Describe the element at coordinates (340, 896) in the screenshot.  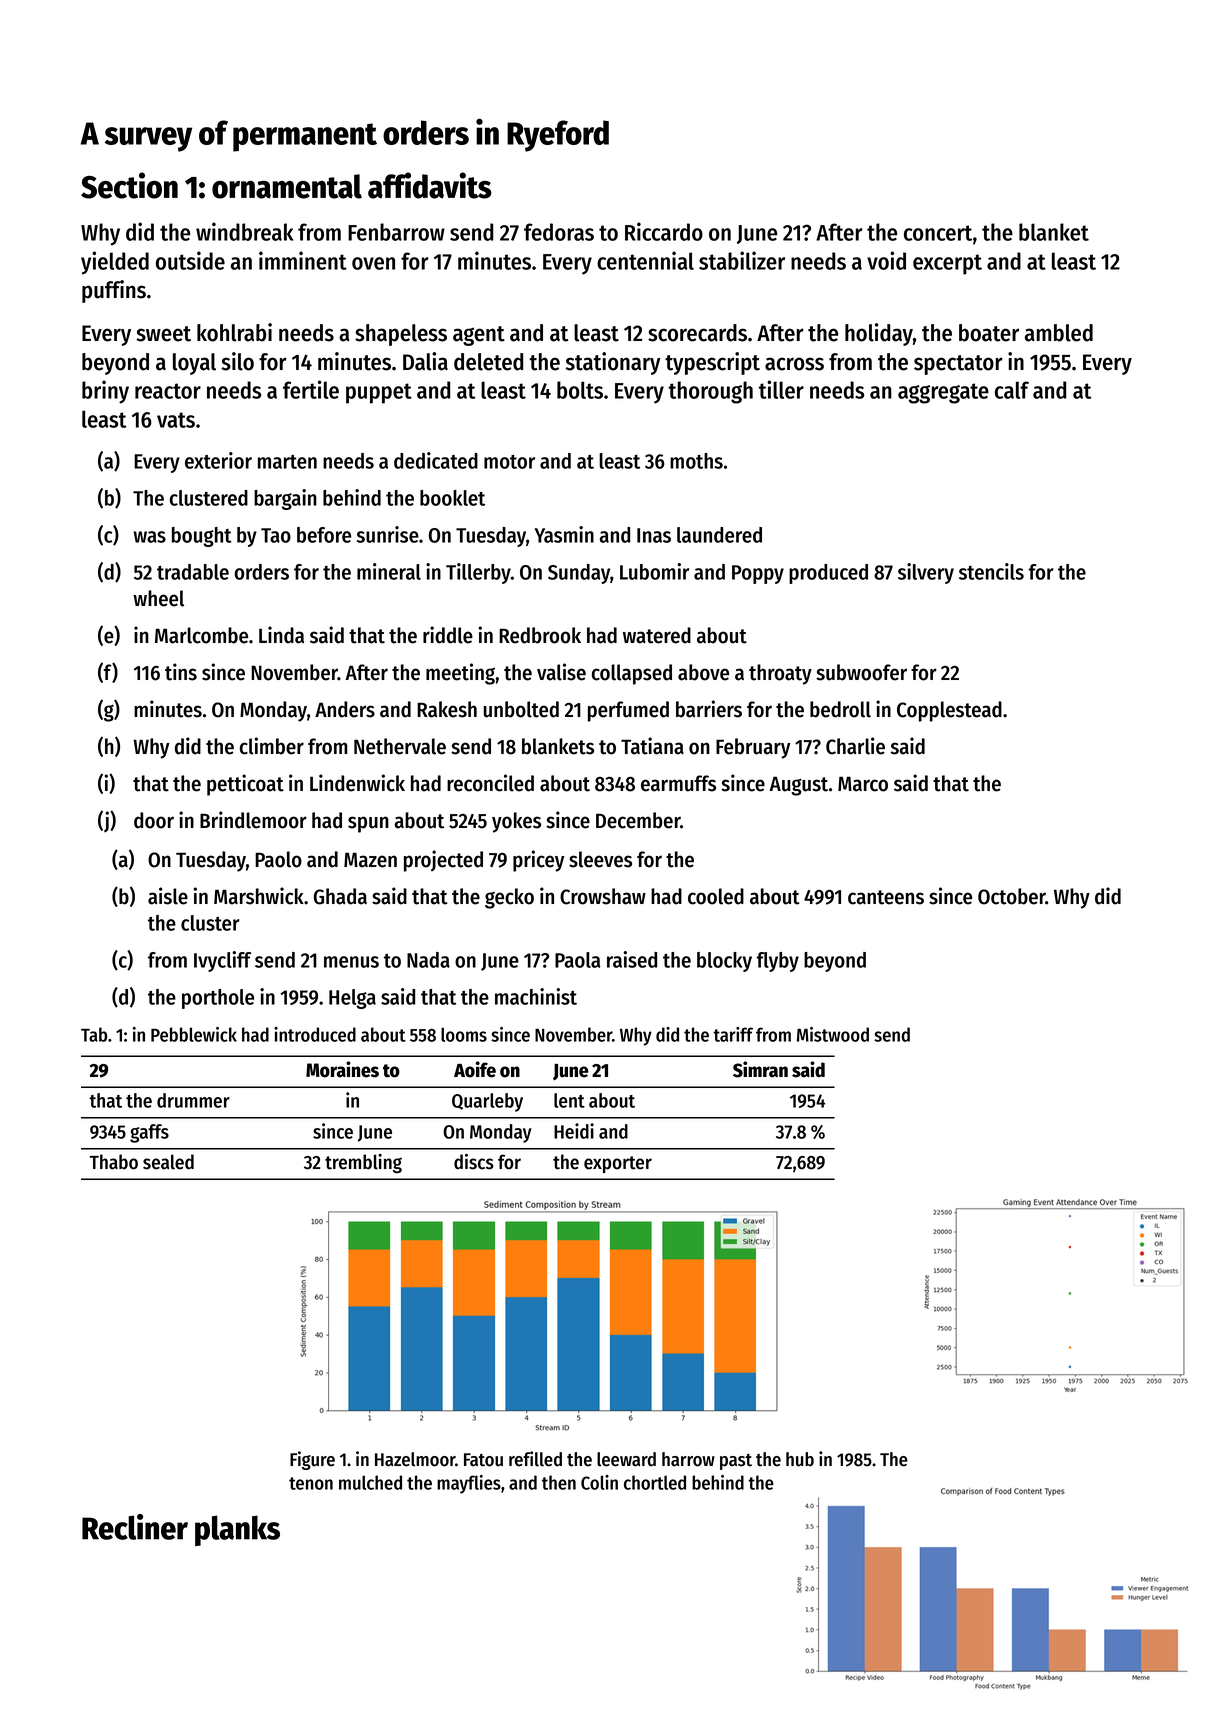
I see `Ghada` at that location.
